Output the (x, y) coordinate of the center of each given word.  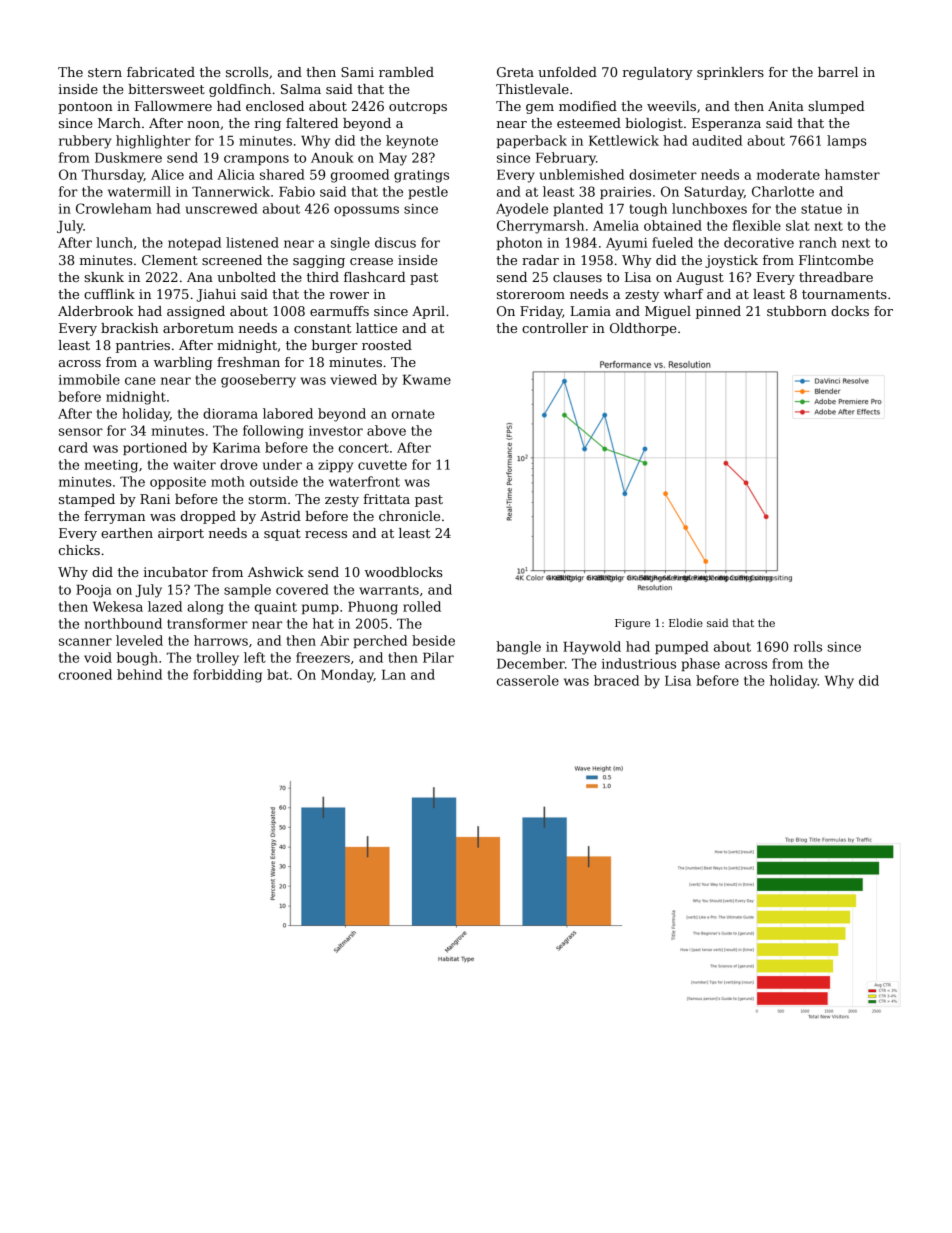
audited (717, 140)
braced (616, 680)
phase (700, 664)
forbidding (227, 676)
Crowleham (114, 208)
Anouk (332, 157)
